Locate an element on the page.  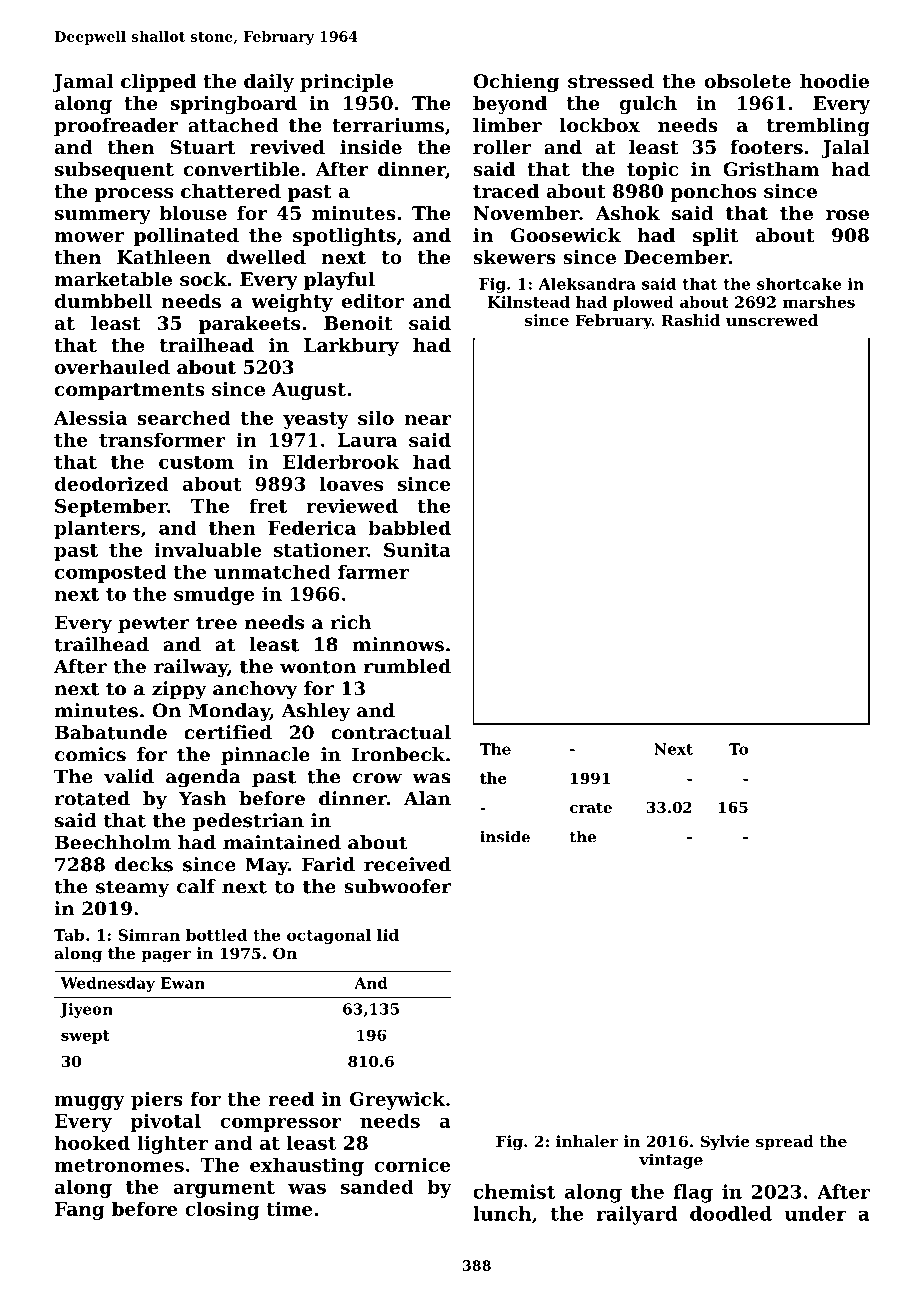
rumbled is located at coordinates (407, 666).
